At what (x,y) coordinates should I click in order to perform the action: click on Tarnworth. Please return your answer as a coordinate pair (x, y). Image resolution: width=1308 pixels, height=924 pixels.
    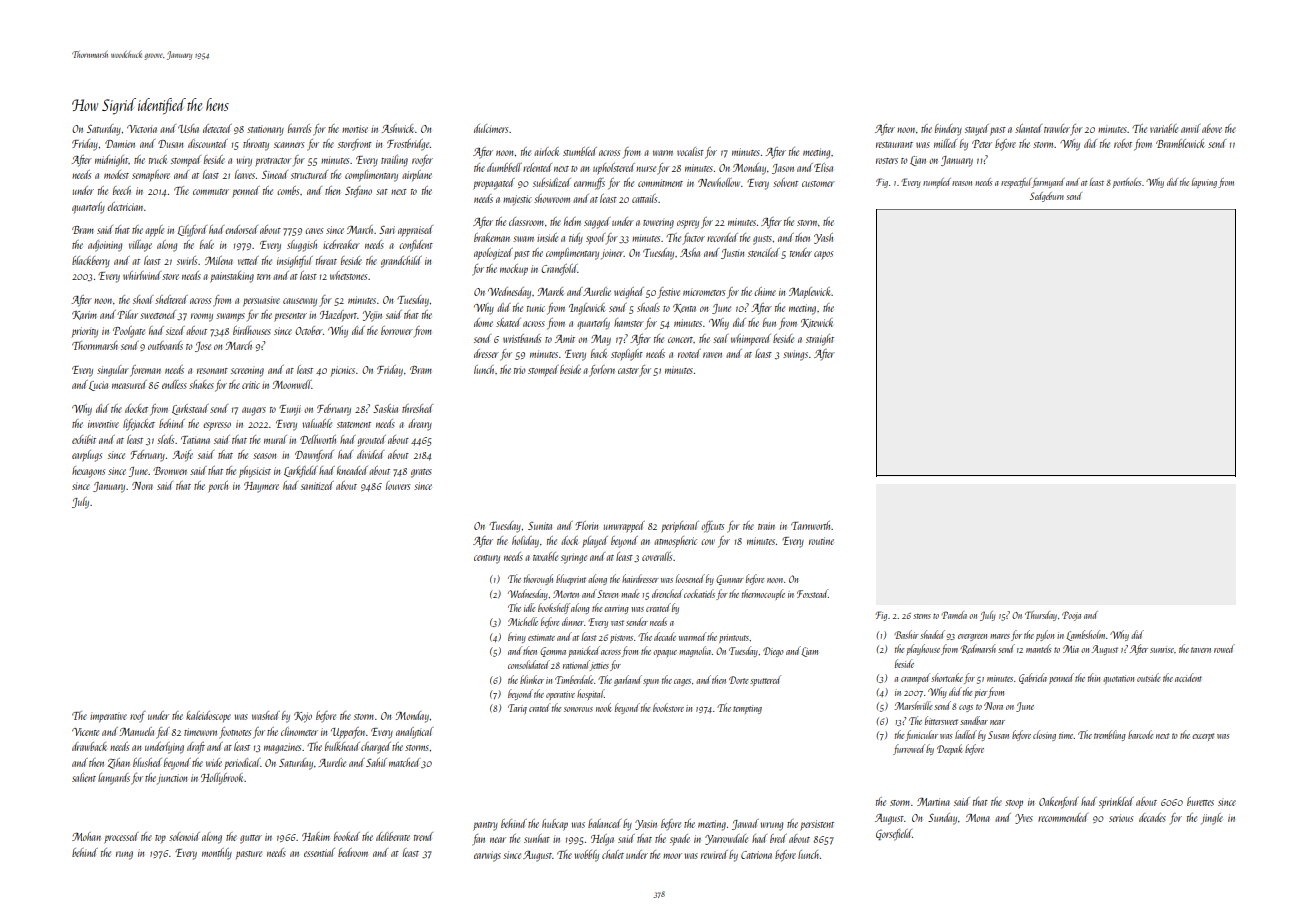
    Looking at the image, I should click on (811, 525).
